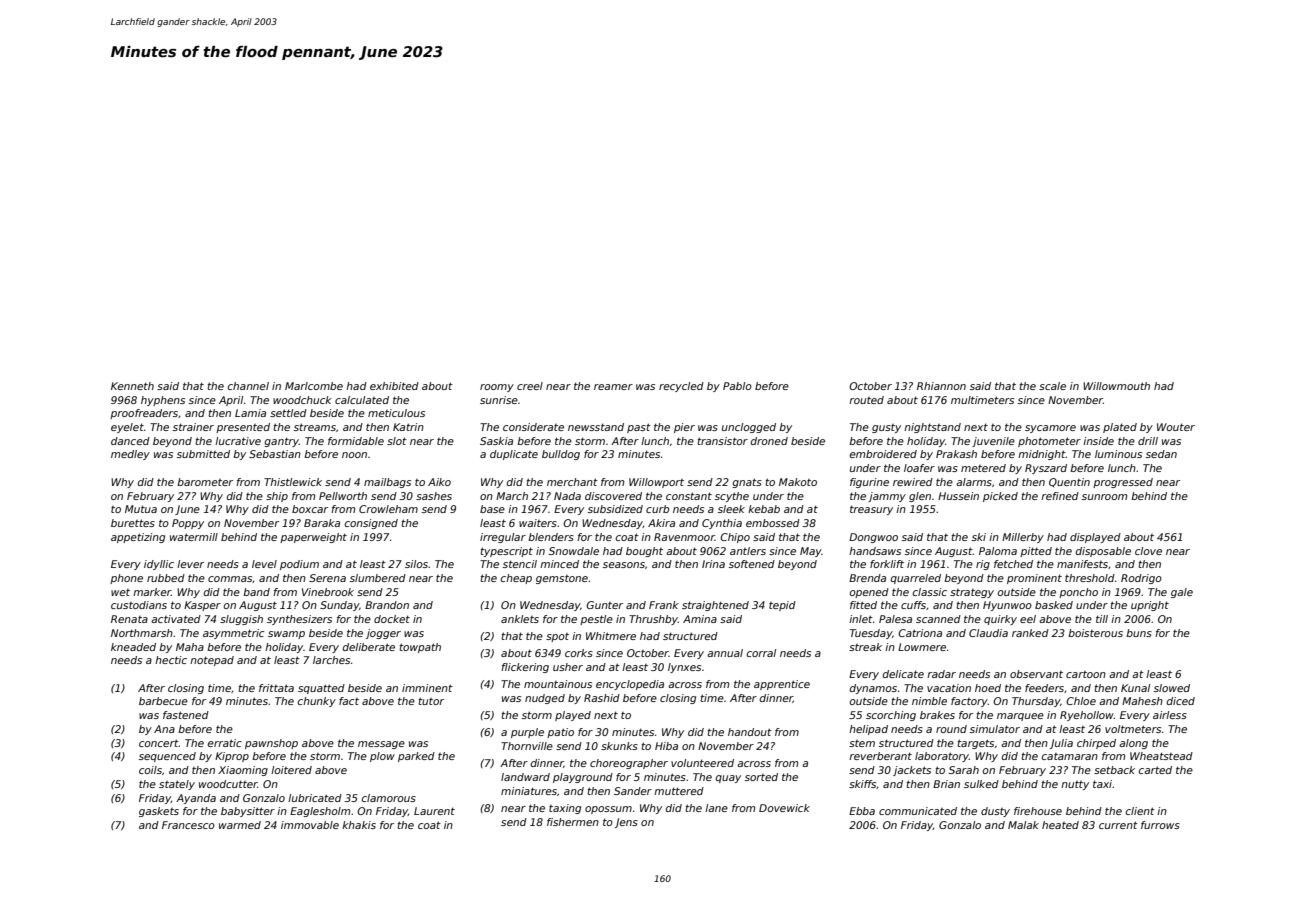  Describe the element at coordinates (381, 745) in the image. I see `message` at that location.
